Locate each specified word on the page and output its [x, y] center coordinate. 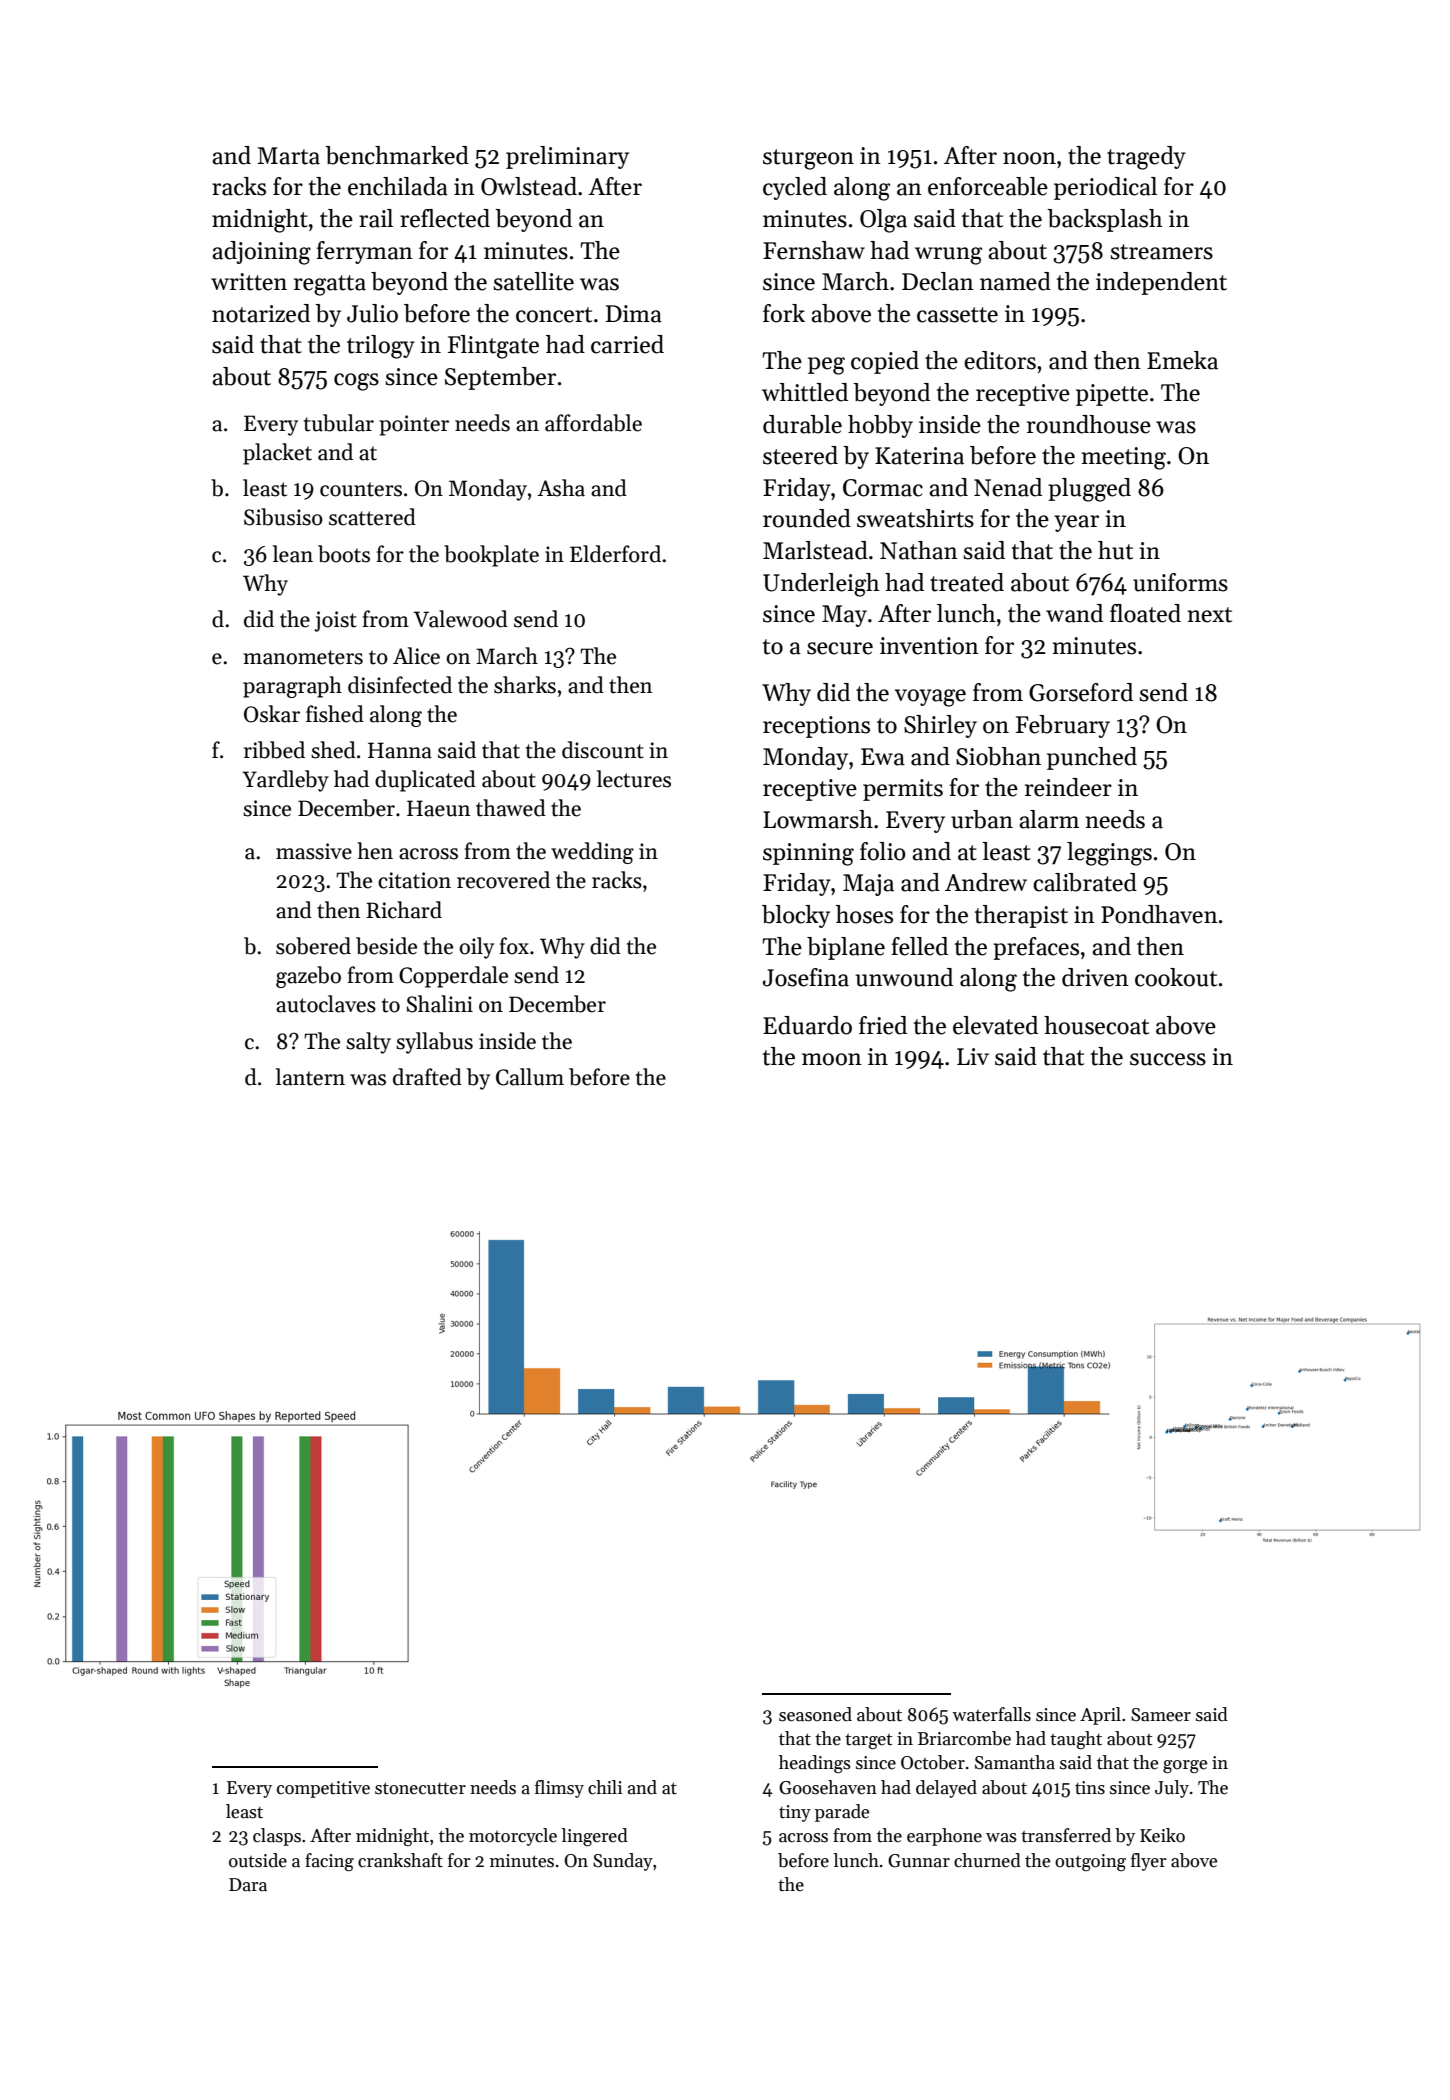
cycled [795, 188]
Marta [288, 156]
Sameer [1161, 1715]
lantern [310, 1077]
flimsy [559, 1789]
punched [1092, 758]
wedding [592, 853]
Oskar [272, 714]
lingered [594, 1837]
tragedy [1146, 158]
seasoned [815, 1714]
